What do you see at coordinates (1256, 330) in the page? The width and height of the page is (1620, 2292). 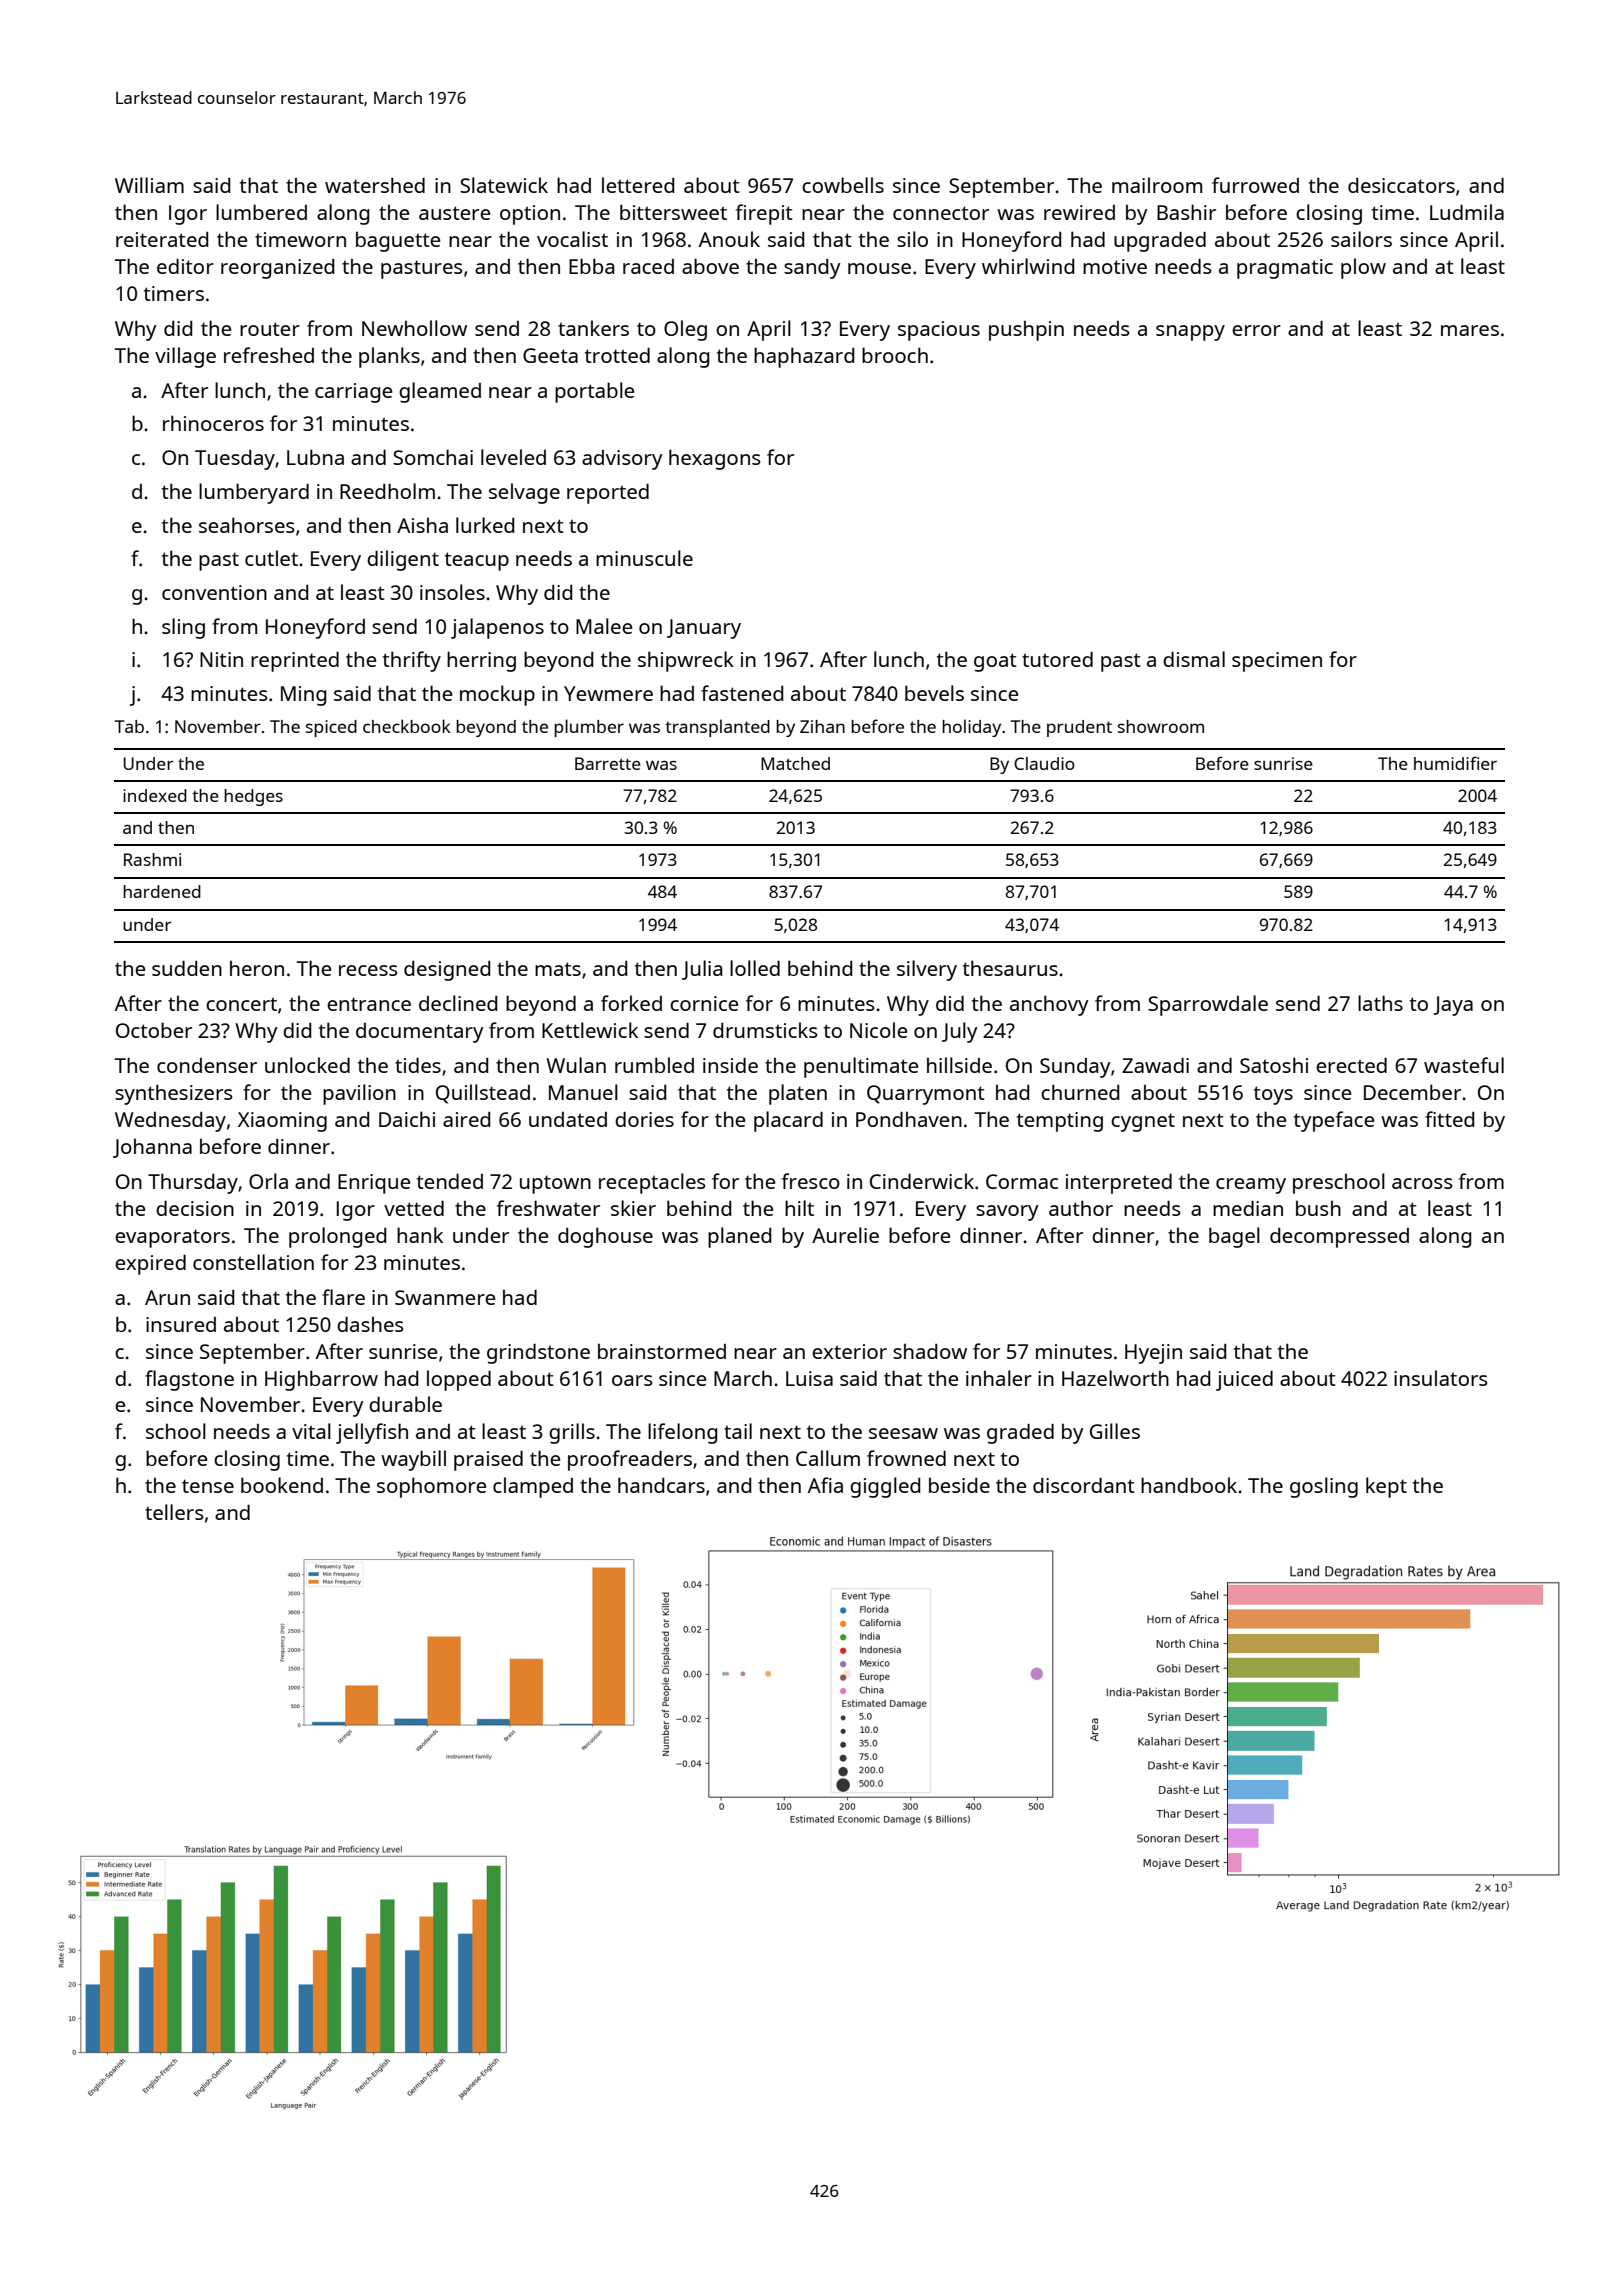 I see `error` at bounding box center [1256, 330].
